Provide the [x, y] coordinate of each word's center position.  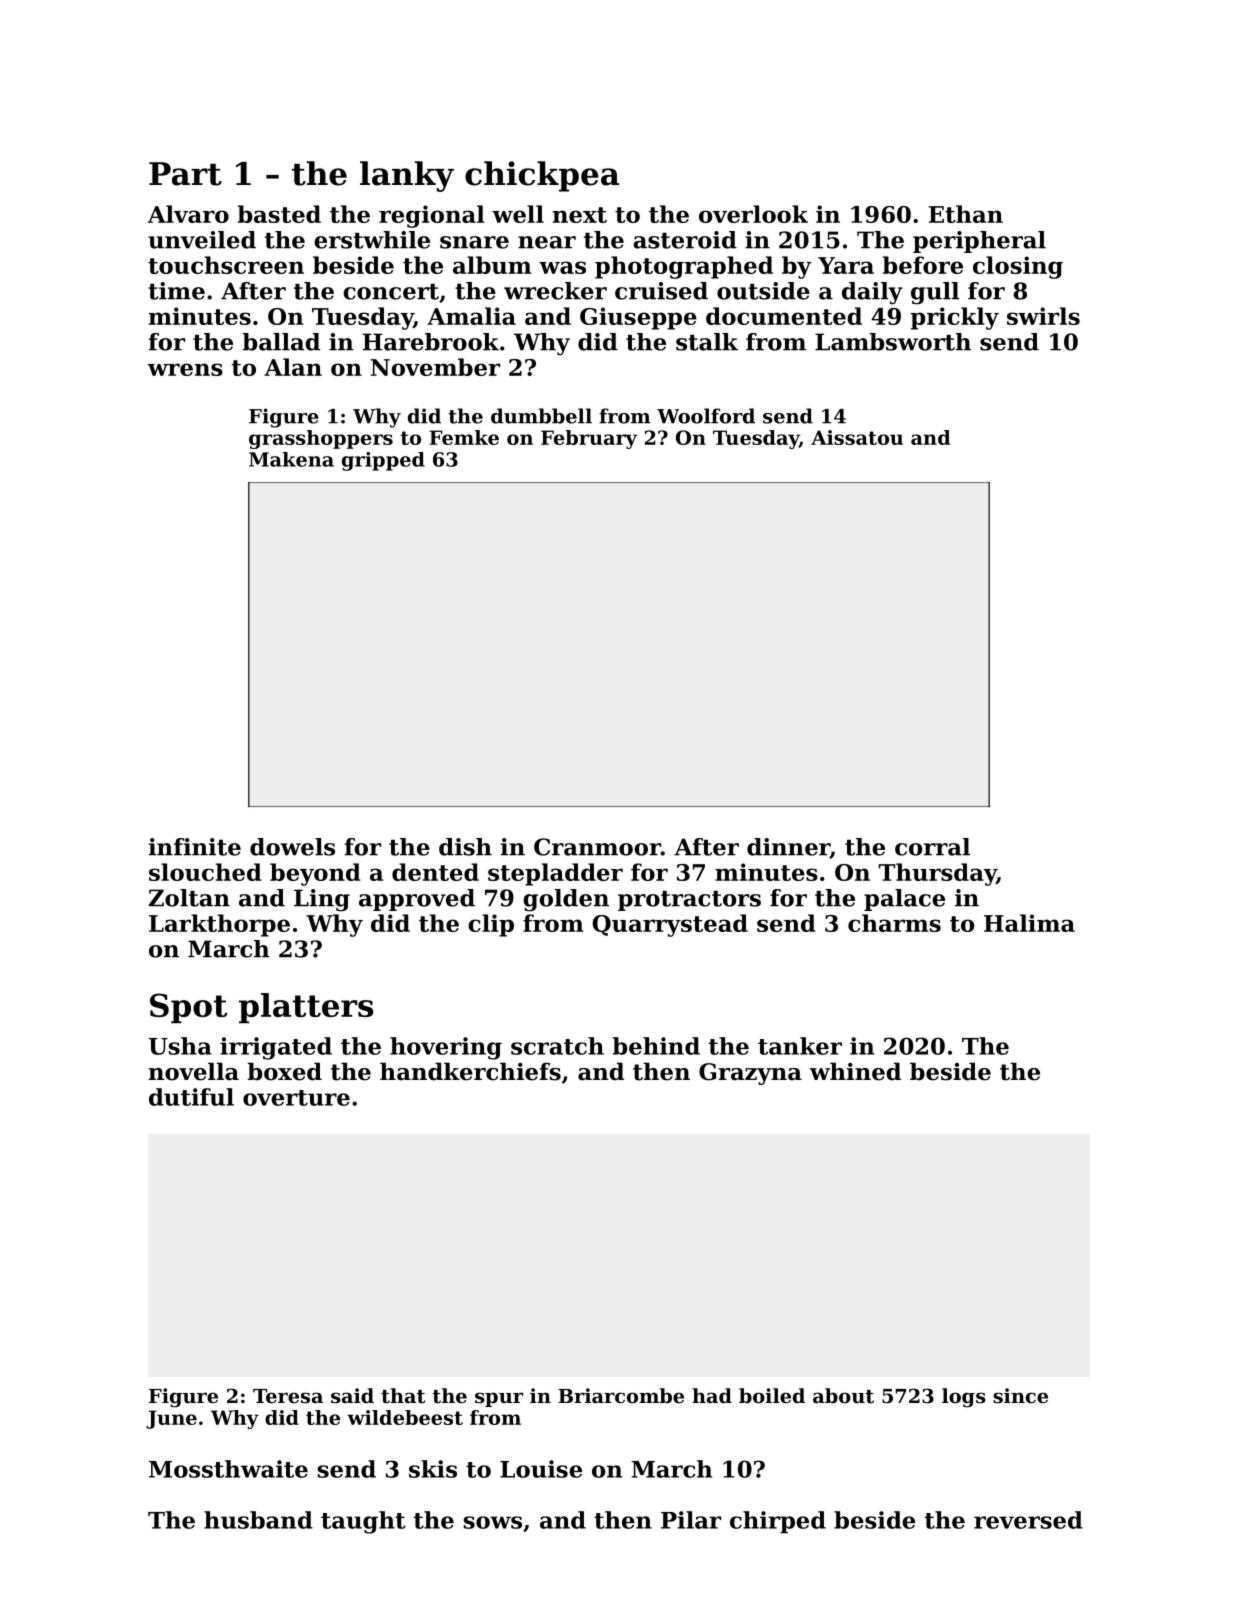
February [589, 439]
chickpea [542, 176]
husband [258, 1520]
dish [465, 847]
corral [932, 847]
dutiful [191, 1097]
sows [493, 1522]
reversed [1028, 1520]
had [712, 1395]
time [176, 291]
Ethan [966, 214]
